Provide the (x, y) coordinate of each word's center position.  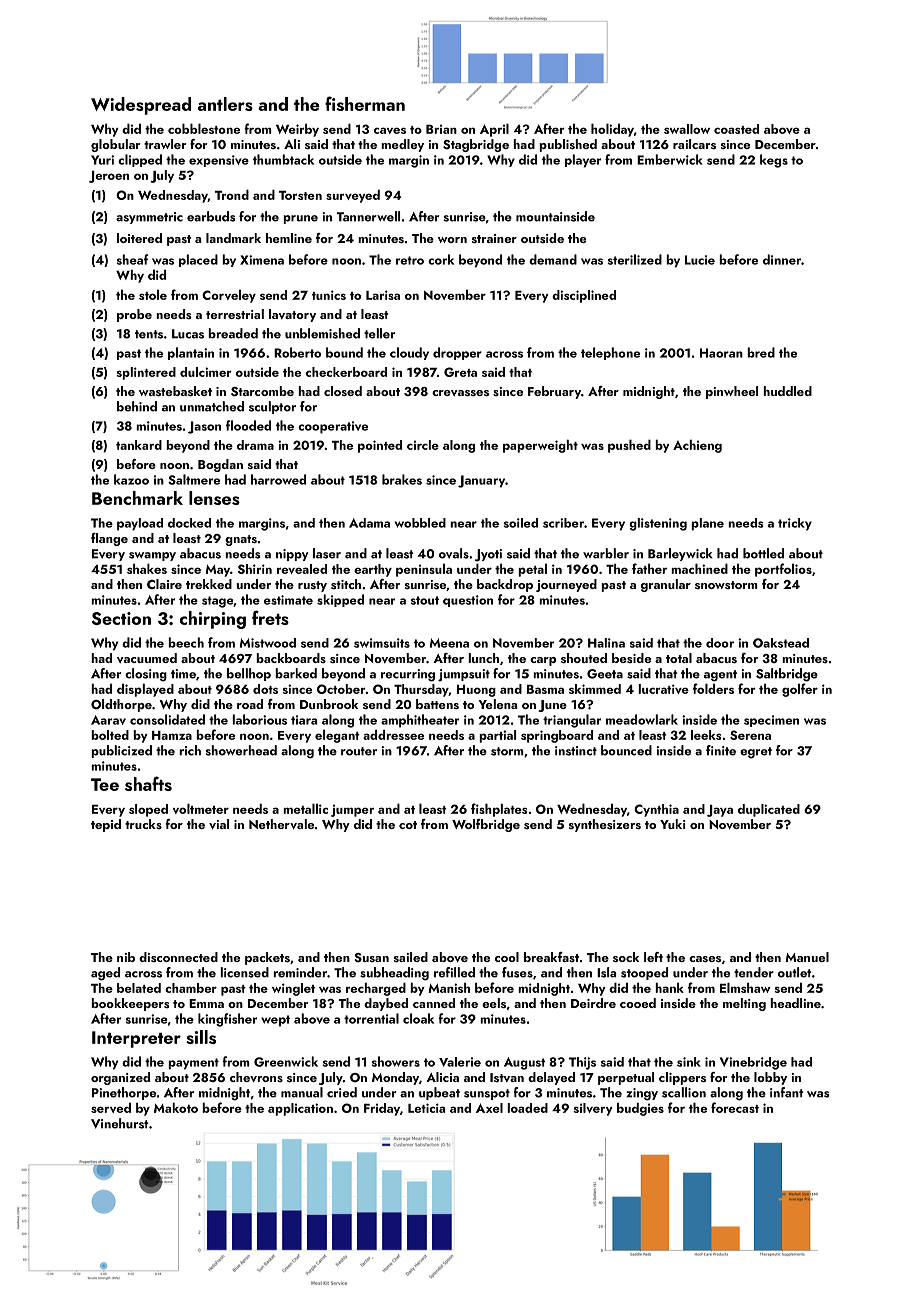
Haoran (721, 353)
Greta (460, 372)
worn (452, 240)
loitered (139, 238)
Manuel (807, 957)
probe (134, 315)
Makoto (176, 1107)
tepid (106, 825)
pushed (629, 446)
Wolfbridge (486, 825)
